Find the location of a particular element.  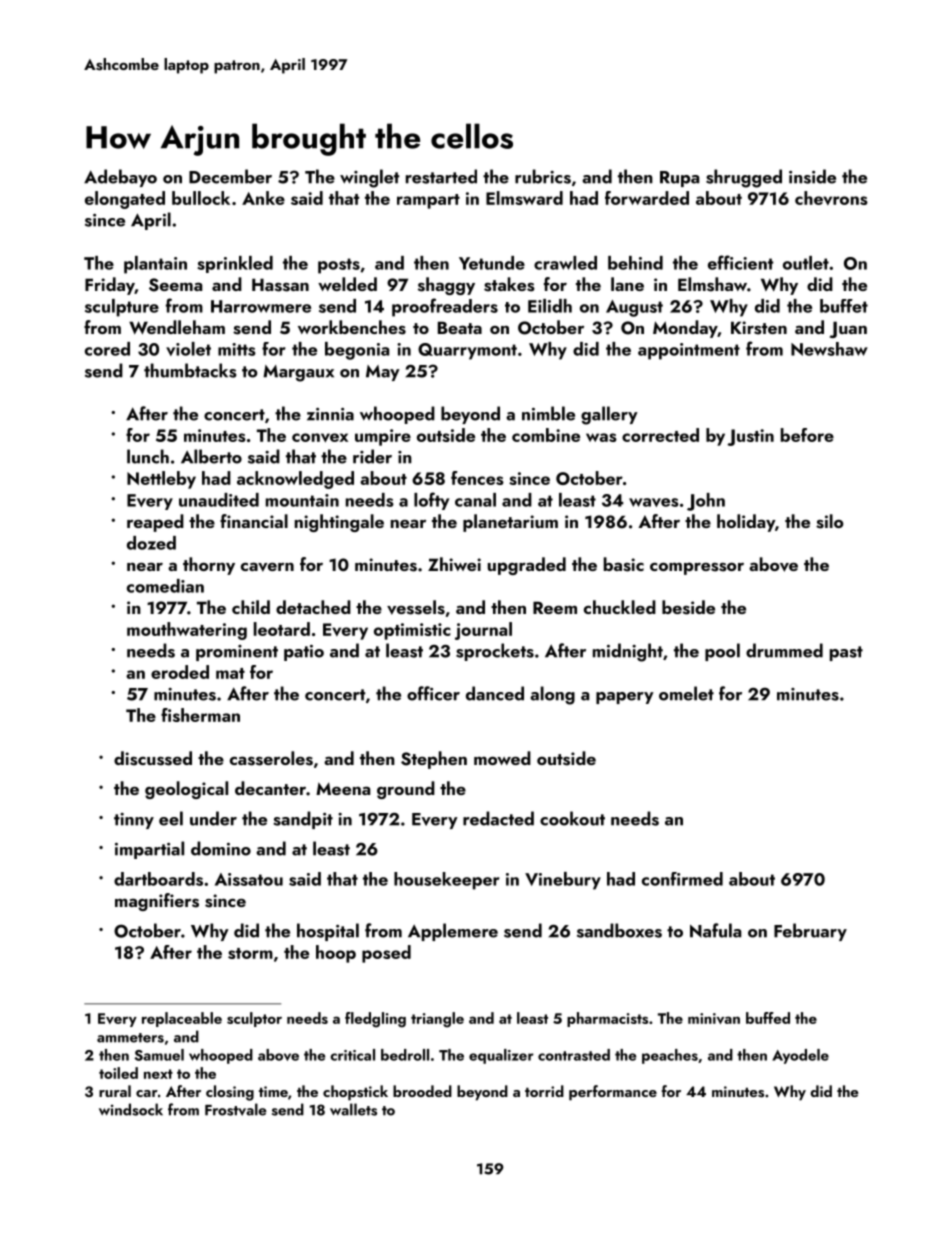

replaceable is located at coordinates (182, 1019).
